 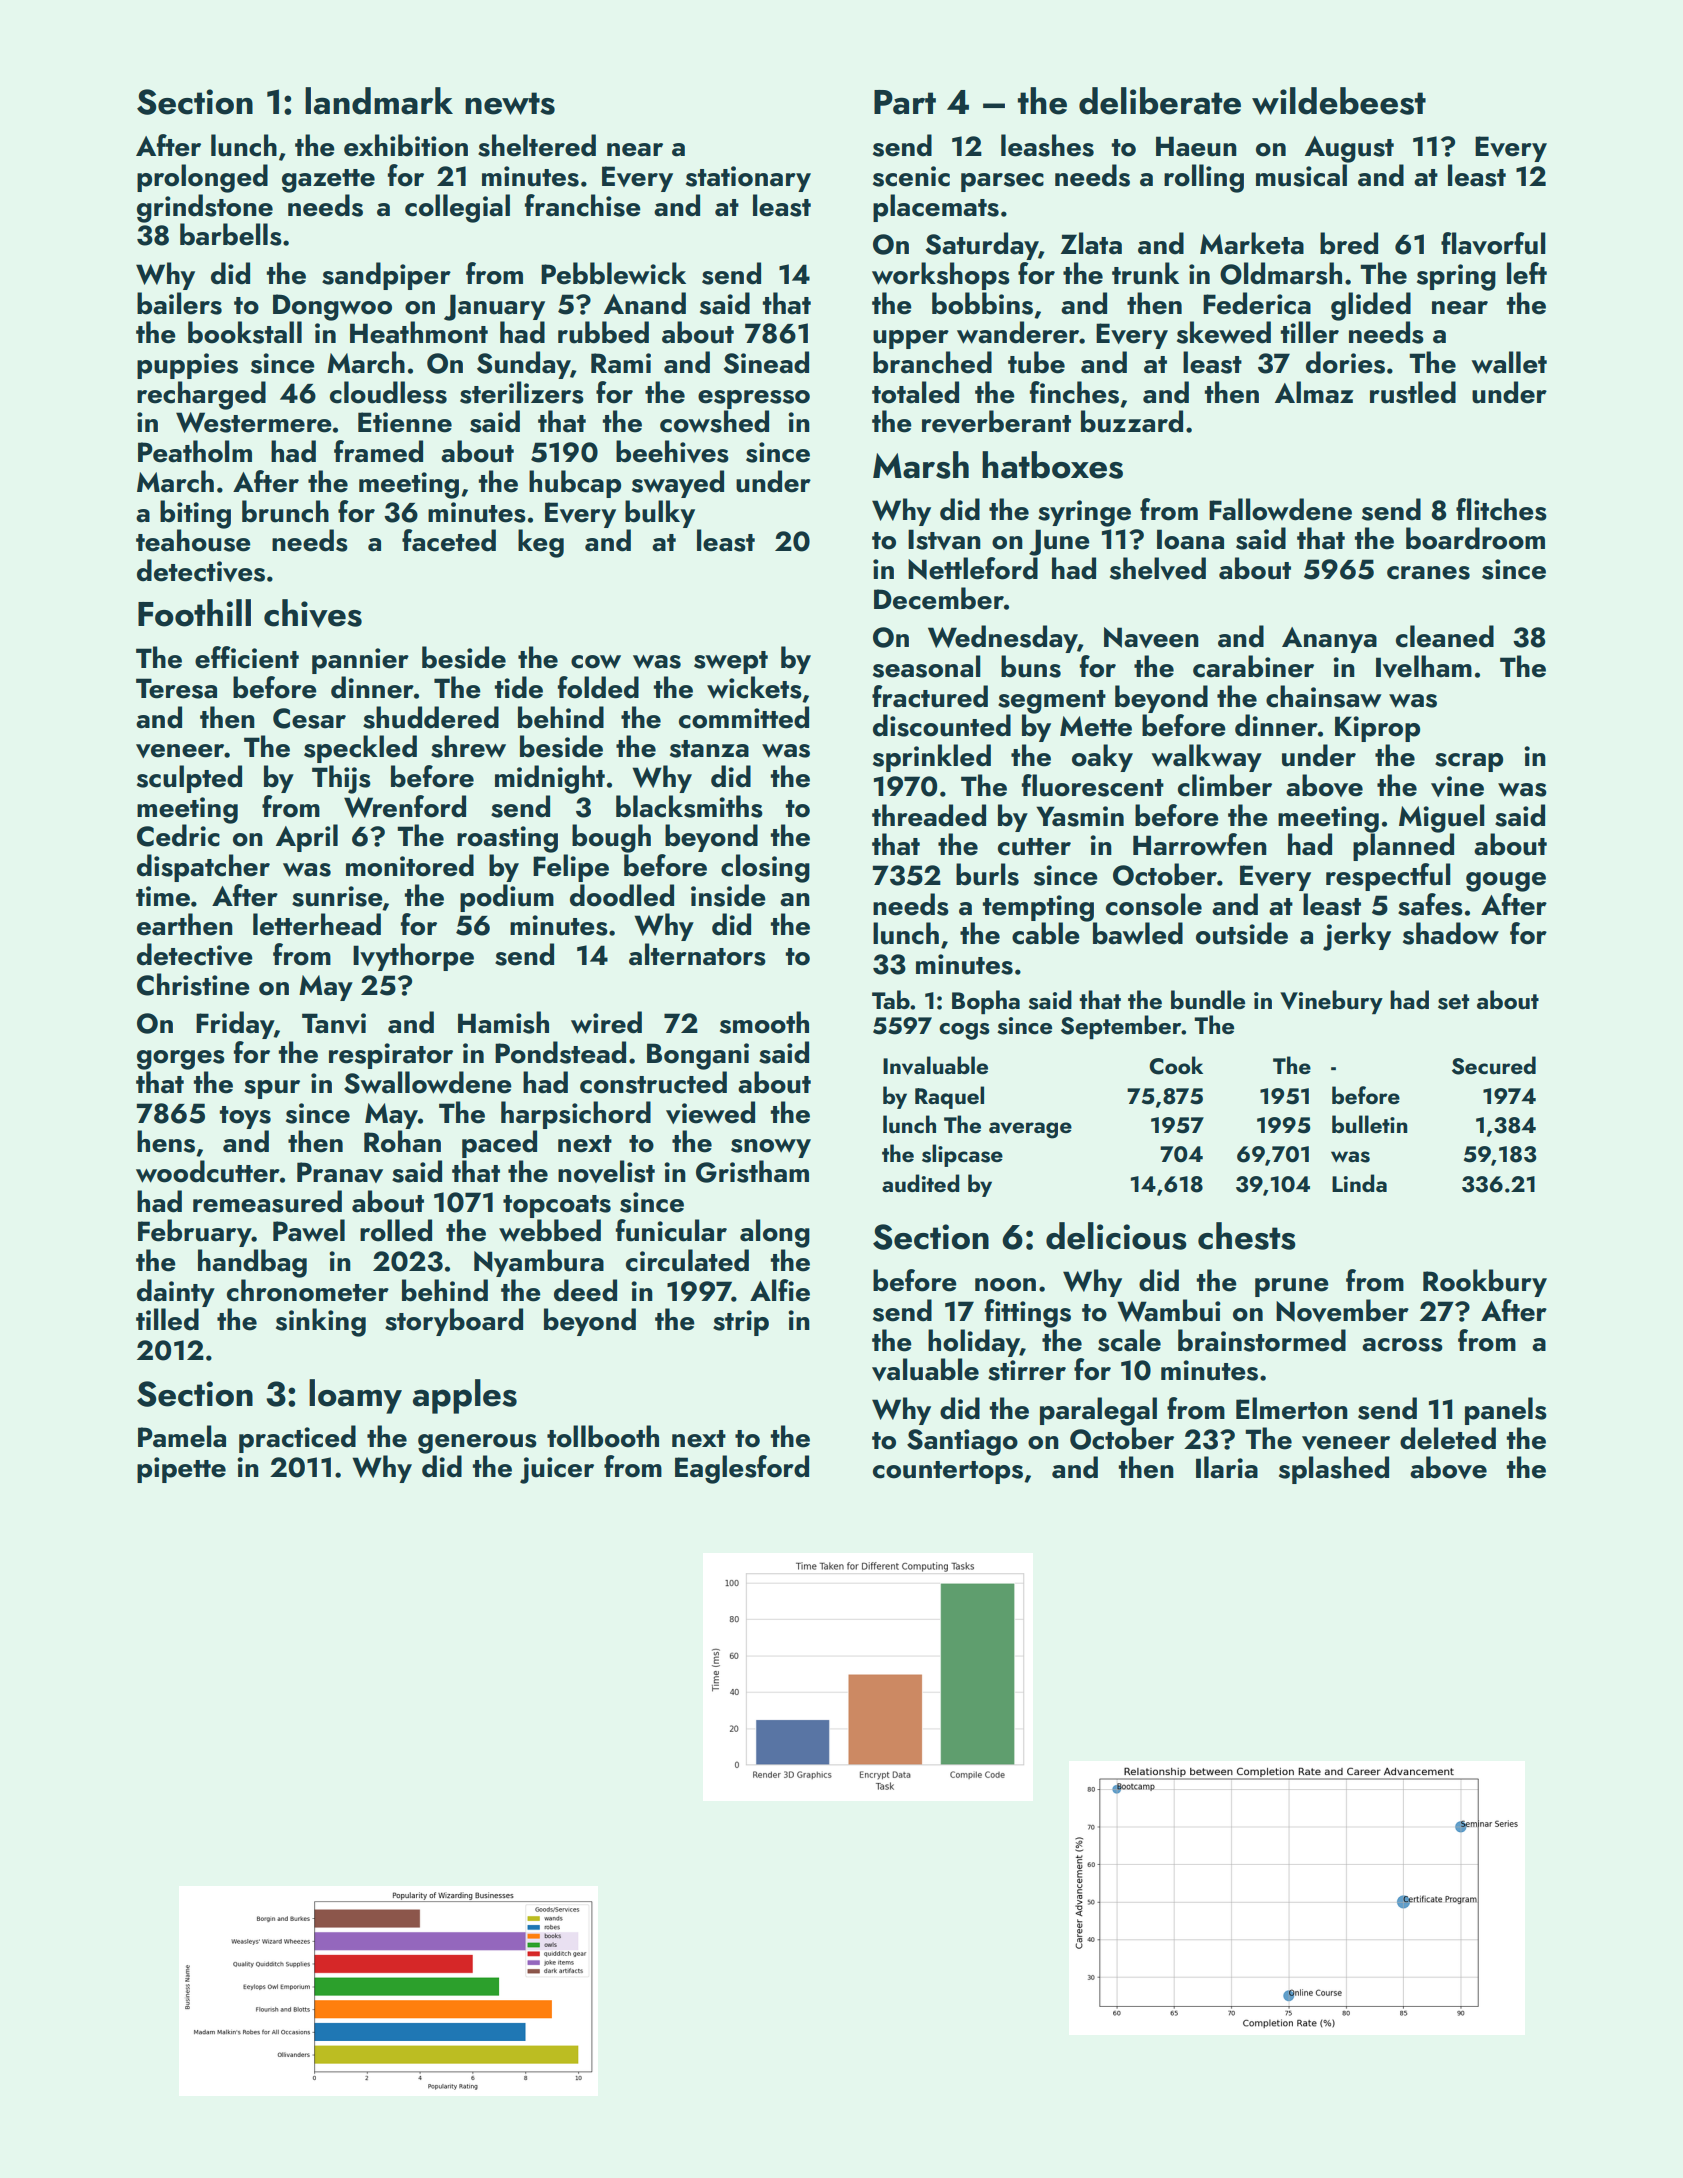 I want to click on juicer, so click(x=557, y=1470).
